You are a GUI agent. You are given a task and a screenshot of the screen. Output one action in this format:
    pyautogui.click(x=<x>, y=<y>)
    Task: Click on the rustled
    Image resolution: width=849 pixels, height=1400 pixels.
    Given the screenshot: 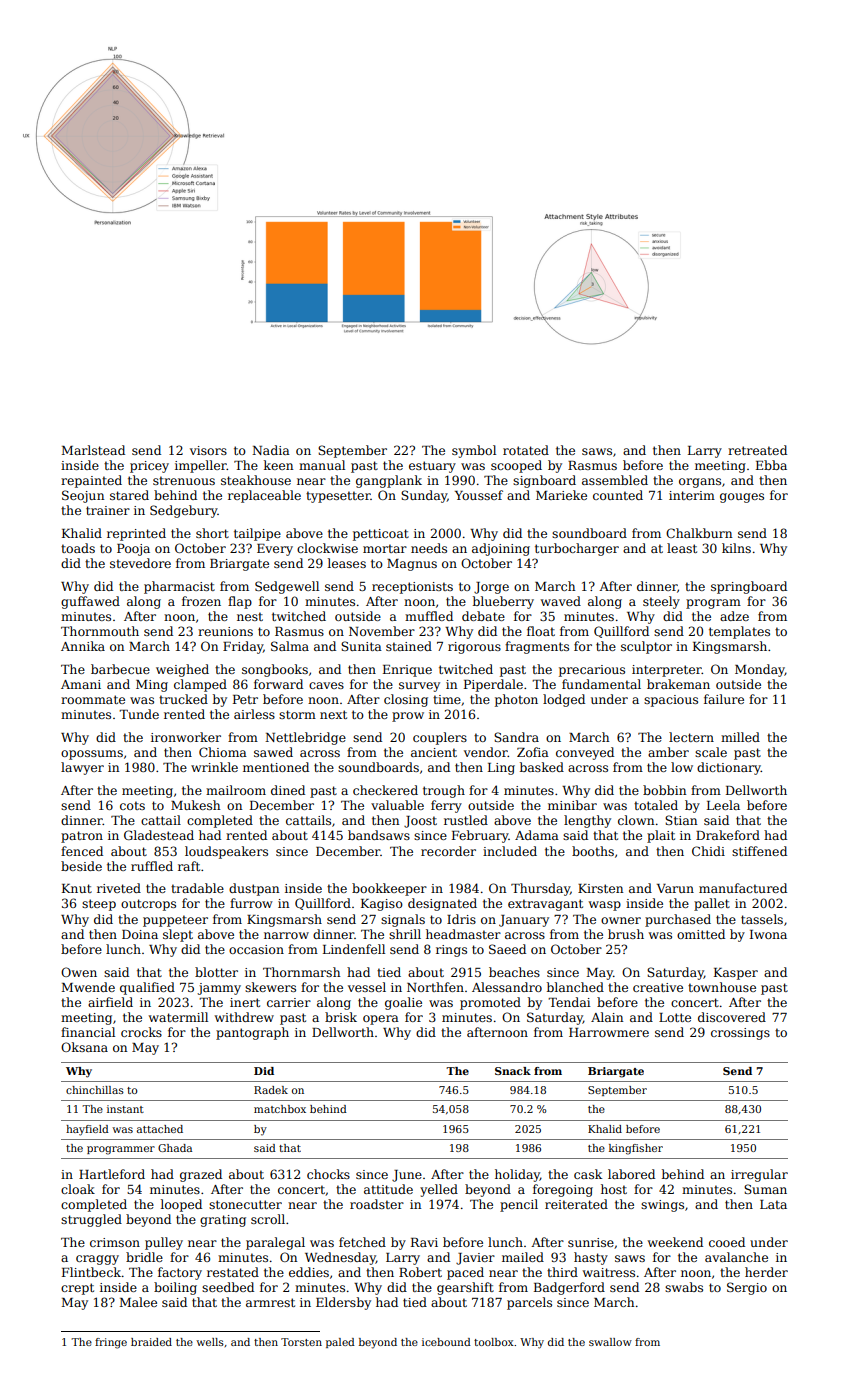 What is the action you would take?
    pyautogui.click(x=466, y=820)
